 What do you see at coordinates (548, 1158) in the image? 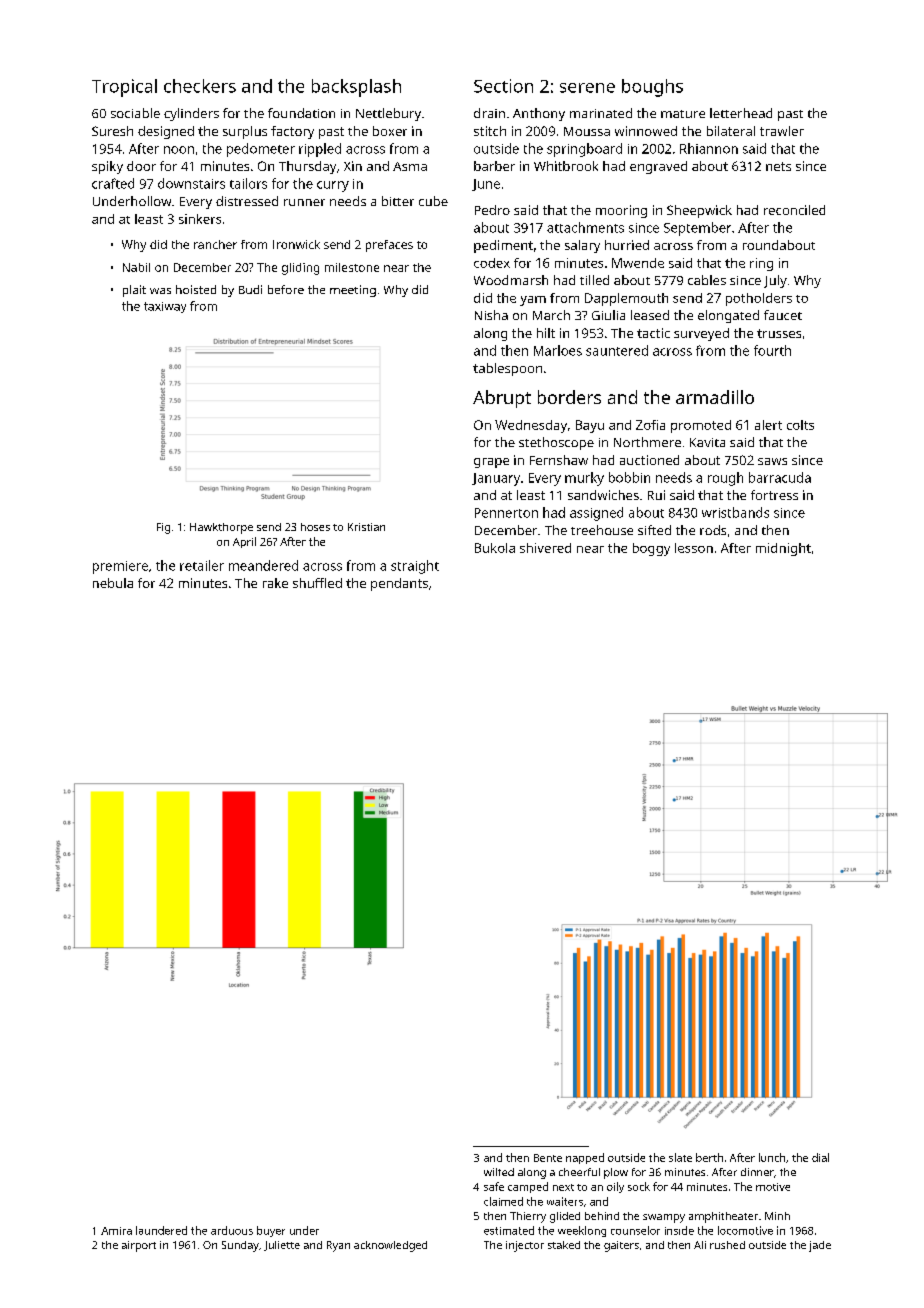
I see `Bente` at bounding box center [548, 1158].
